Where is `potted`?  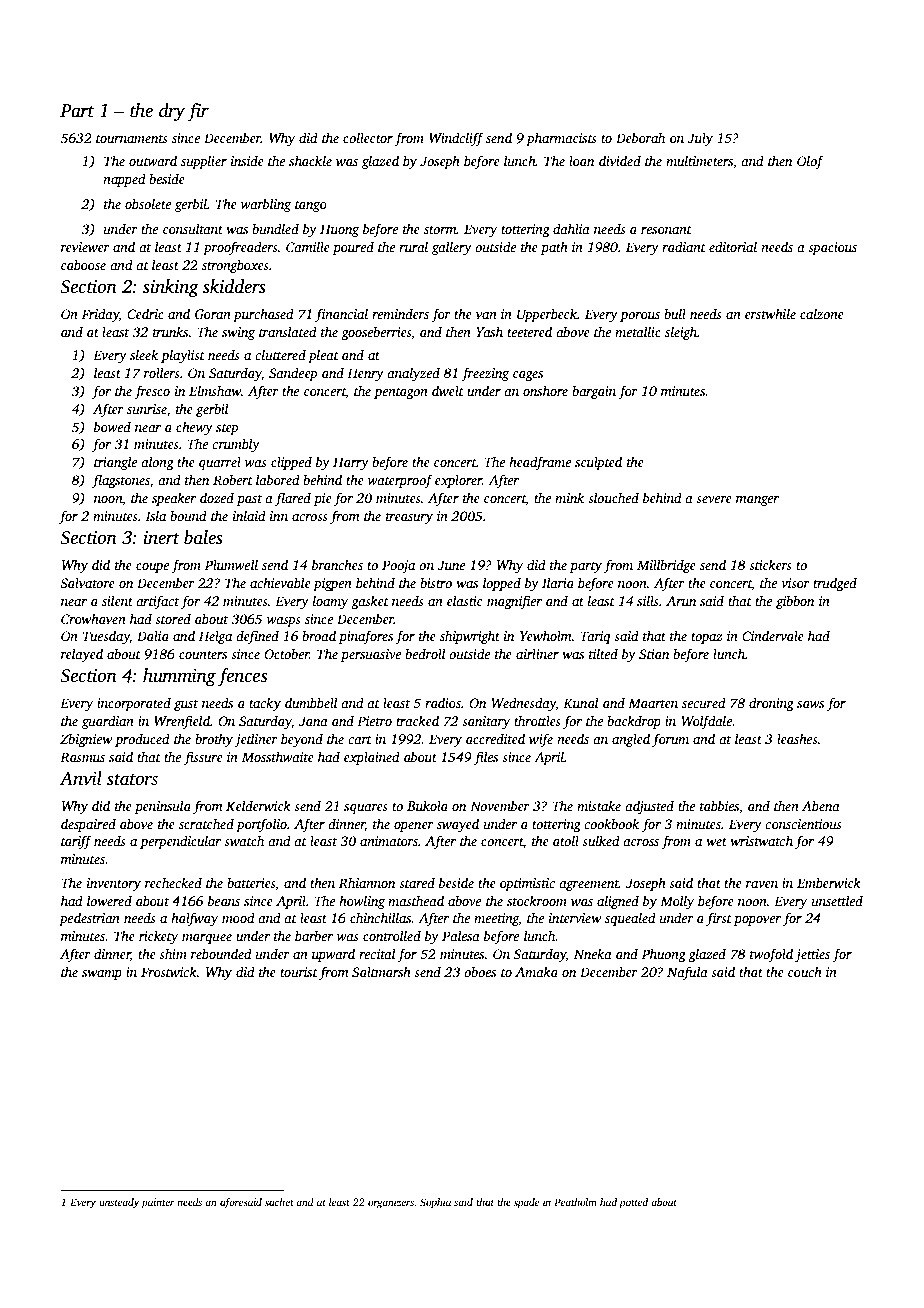
potted is located at coordinates (633, 1203).
